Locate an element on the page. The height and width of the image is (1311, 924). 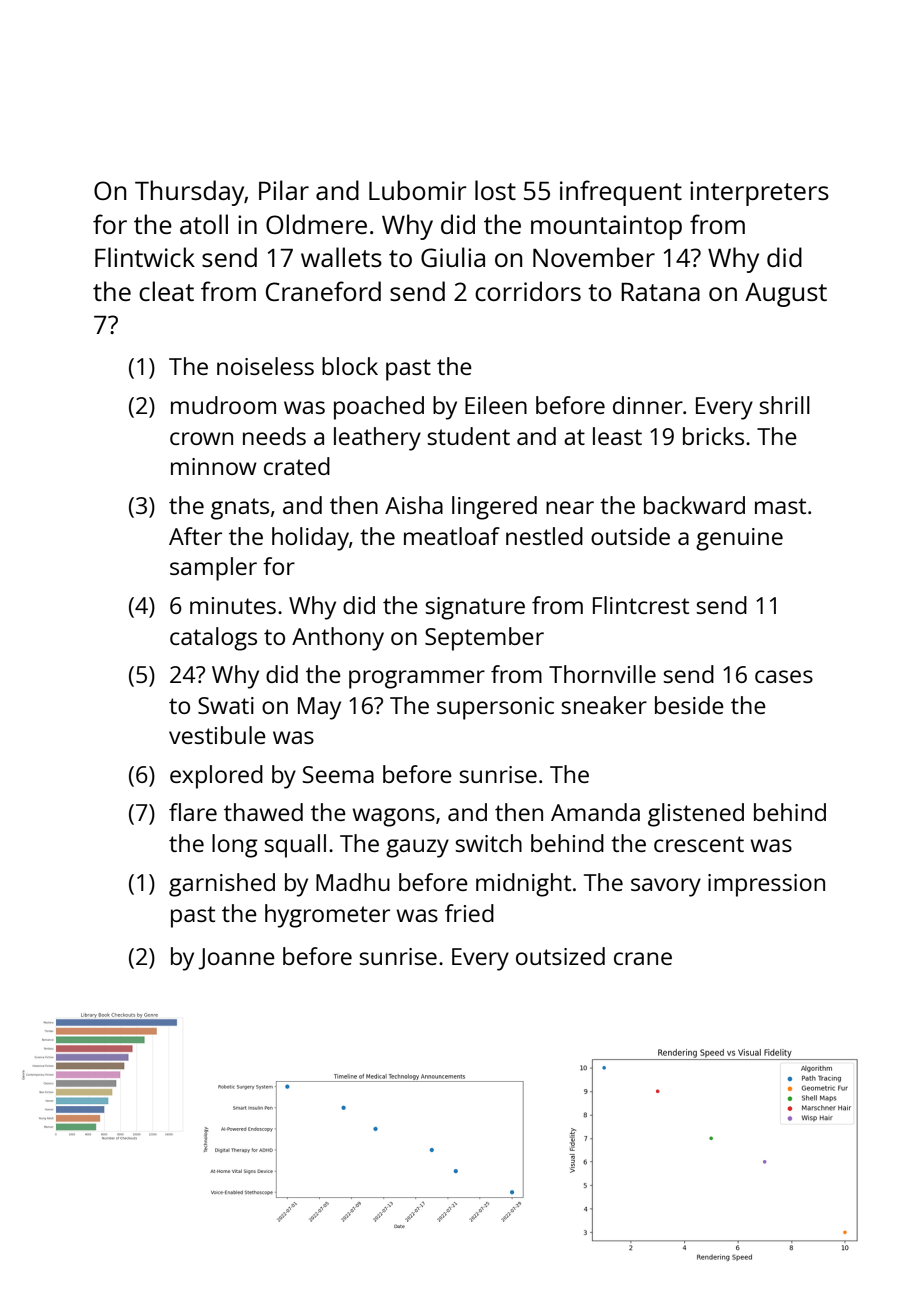
outsized is located at coordinates (560, 956).
